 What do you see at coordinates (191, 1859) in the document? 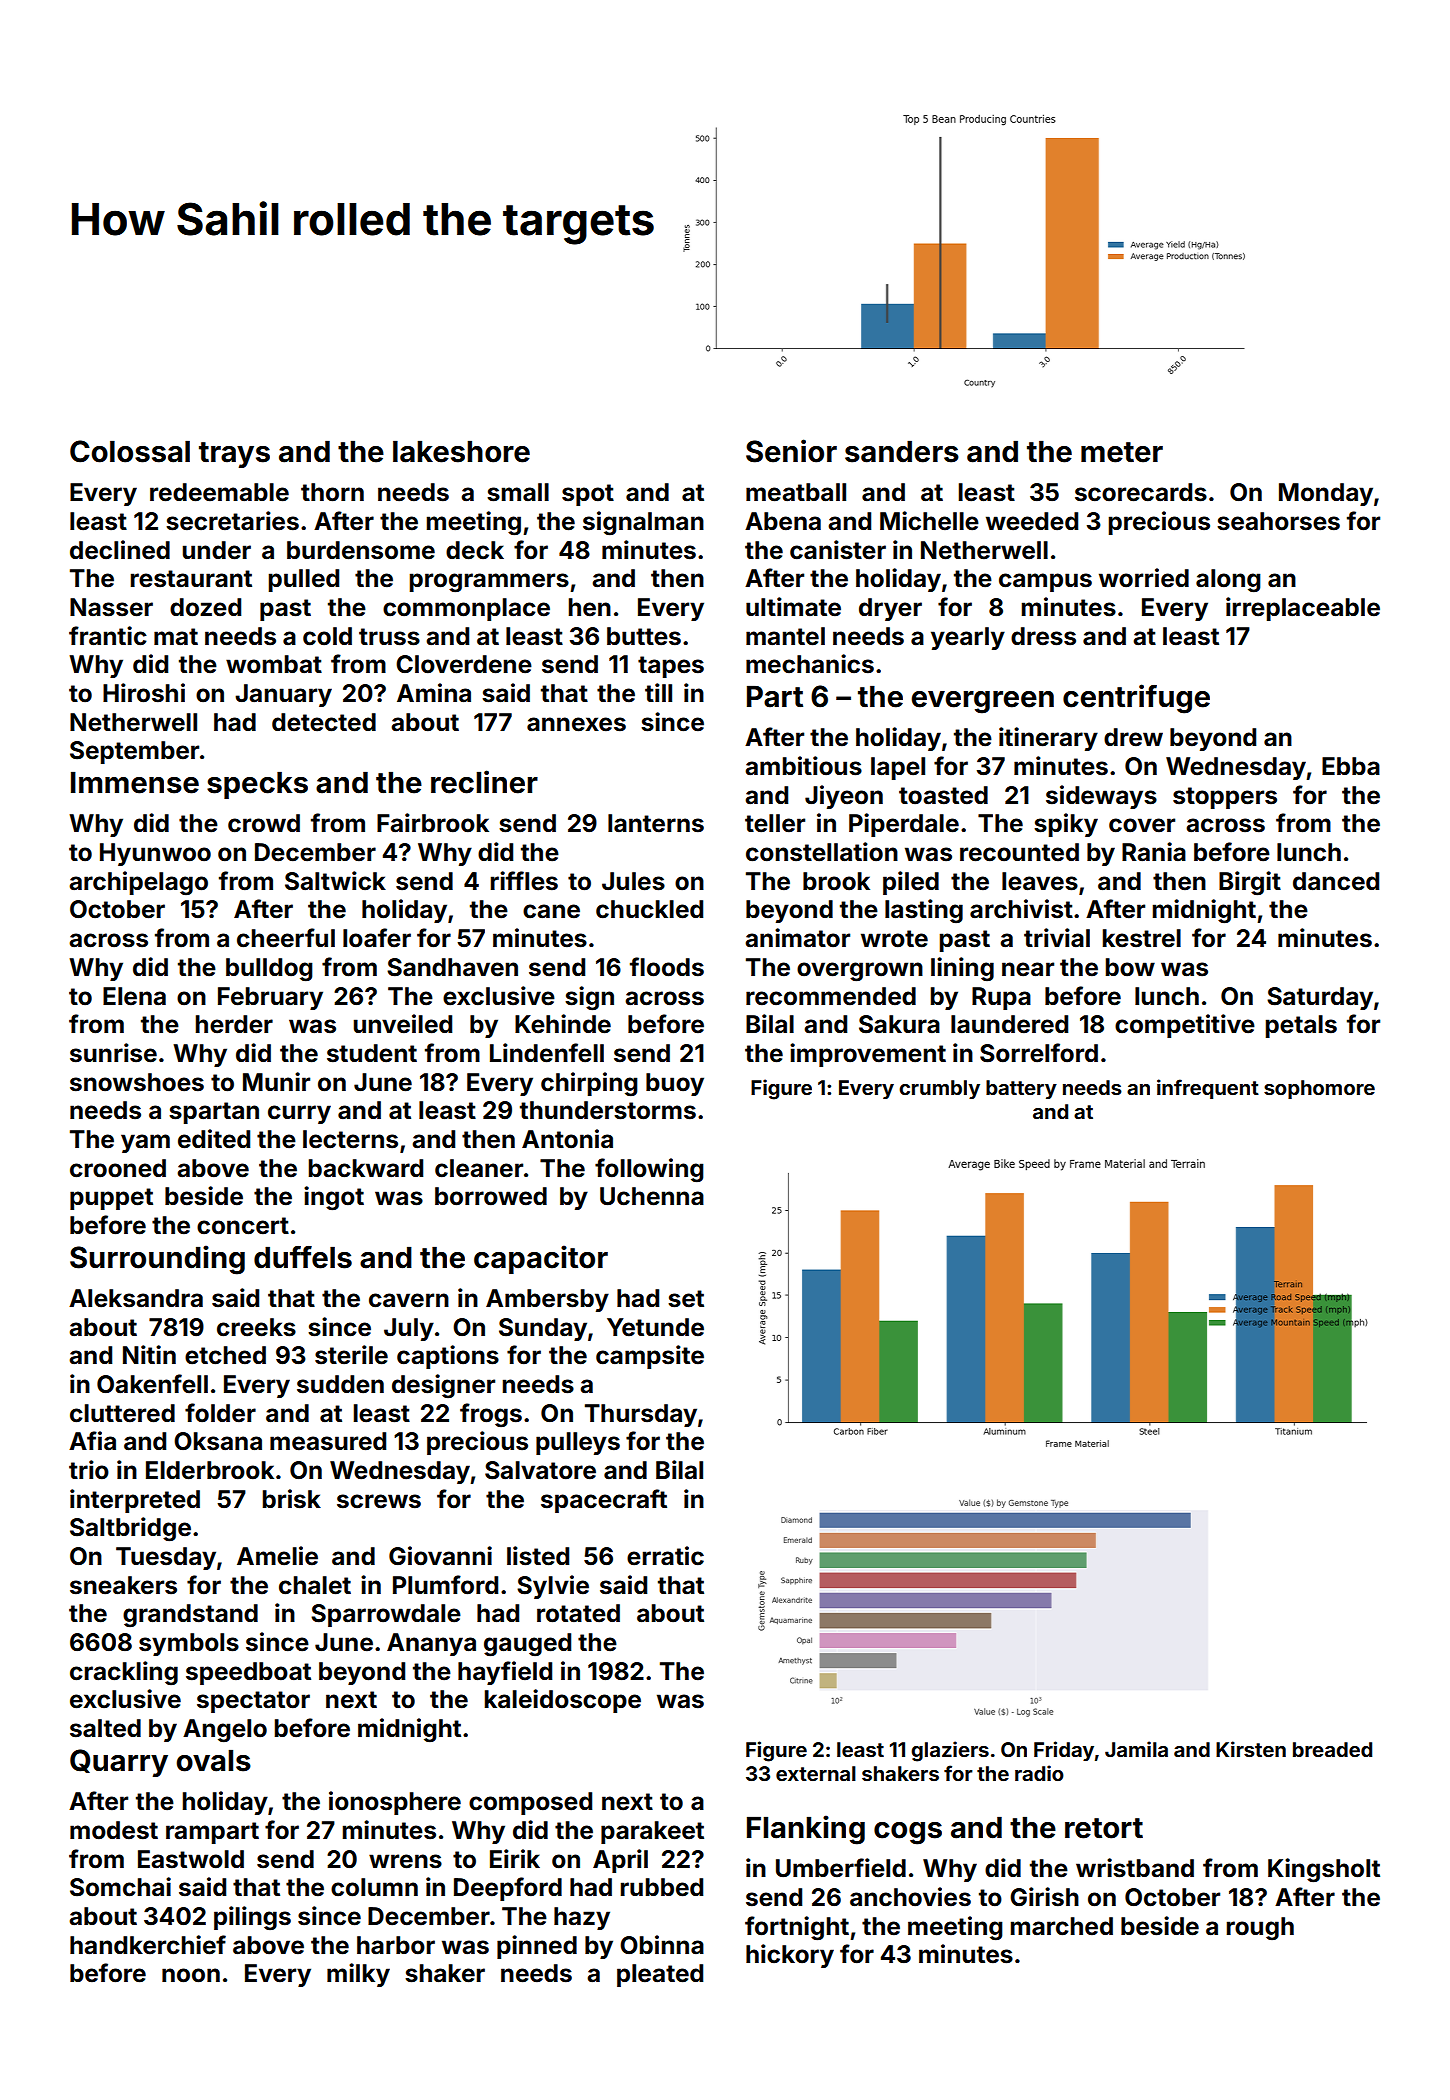
I see `Eastwold` at bounding box center [191, 1859].
